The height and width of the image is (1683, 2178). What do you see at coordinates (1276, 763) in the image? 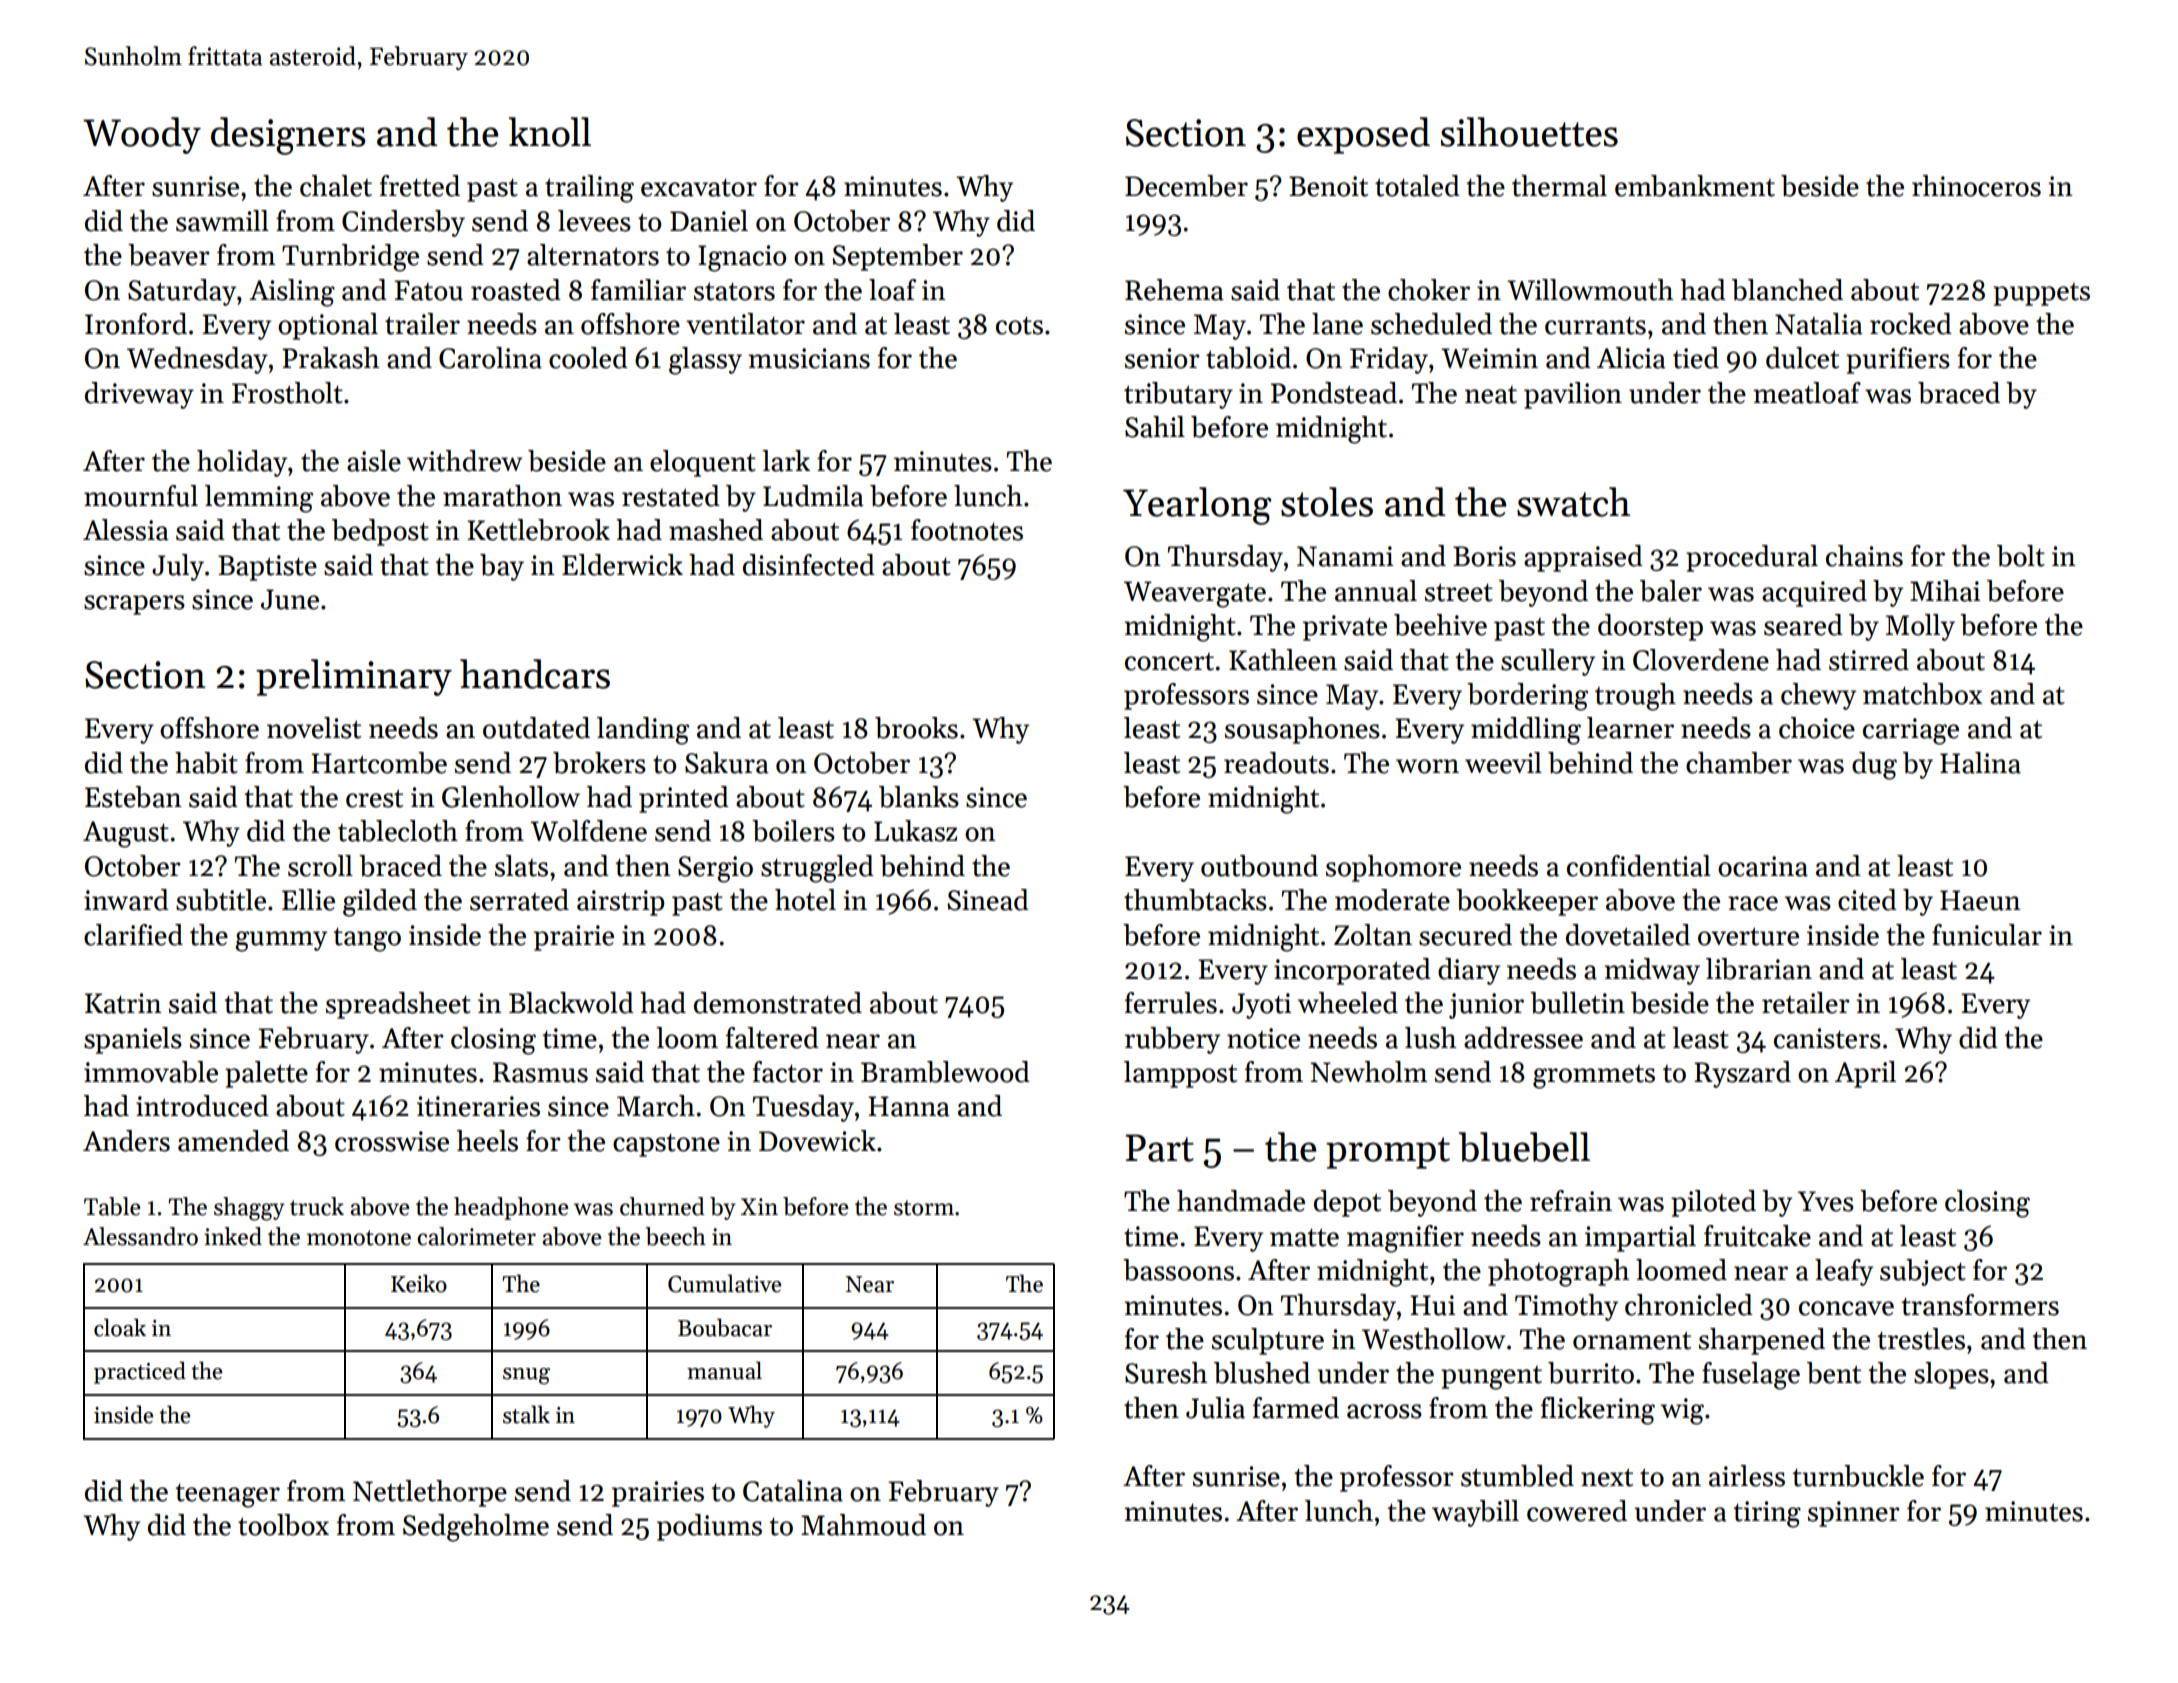
I see `readouts` at bounding box center [1276, 763].
